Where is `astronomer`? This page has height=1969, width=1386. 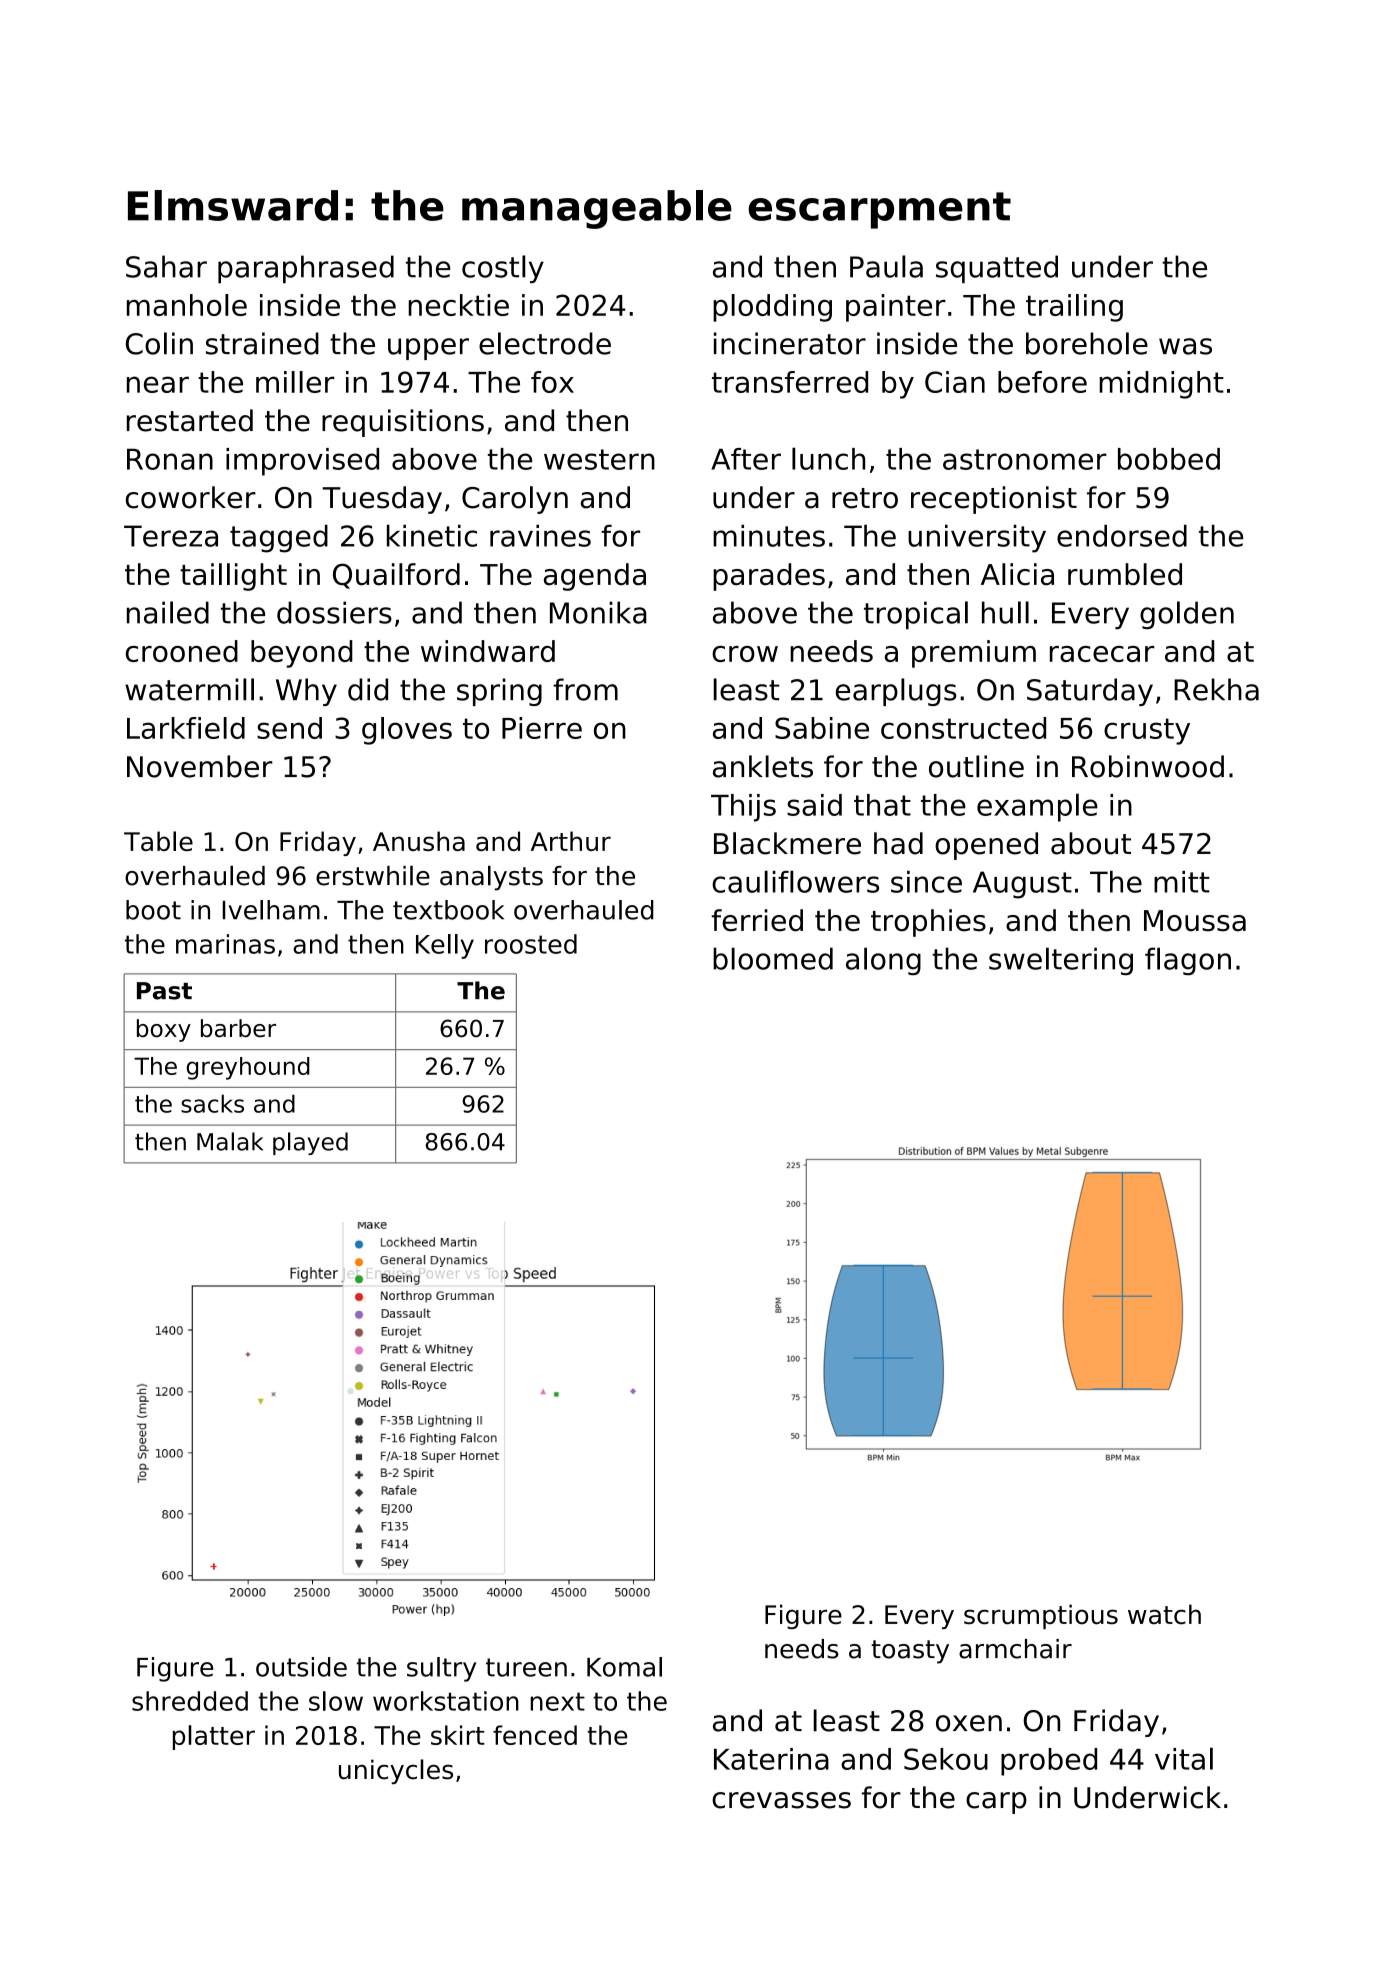 astronomer is located at coordinates (1025, 459).
